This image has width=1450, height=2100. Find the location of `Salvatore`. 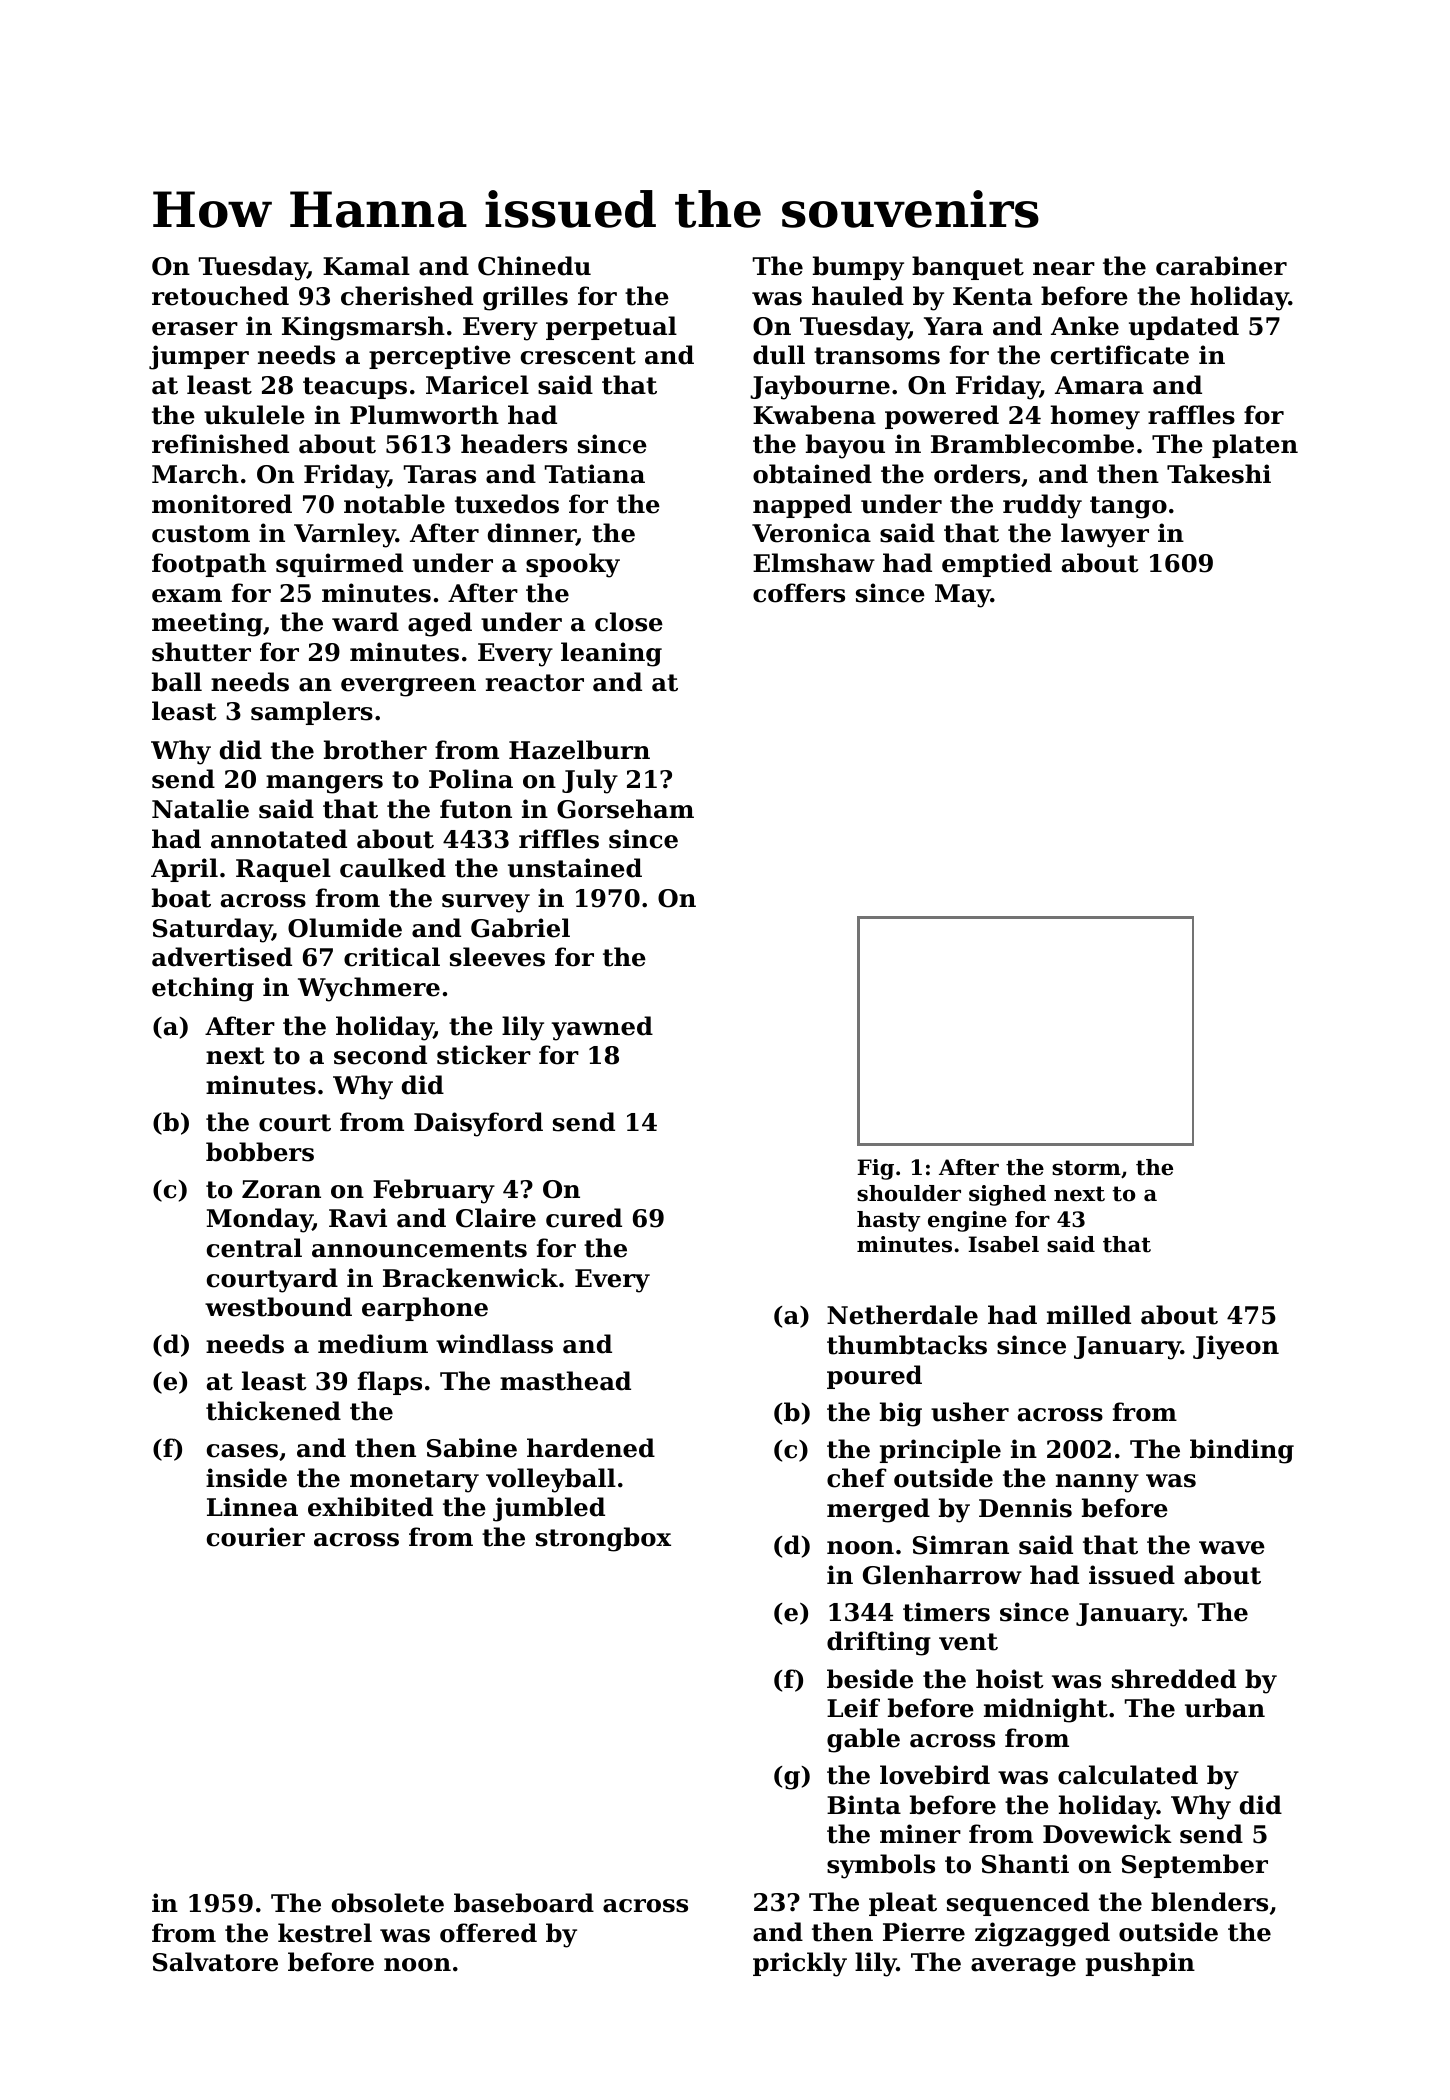

Salvatore is located at coordinates (215, 1962).
